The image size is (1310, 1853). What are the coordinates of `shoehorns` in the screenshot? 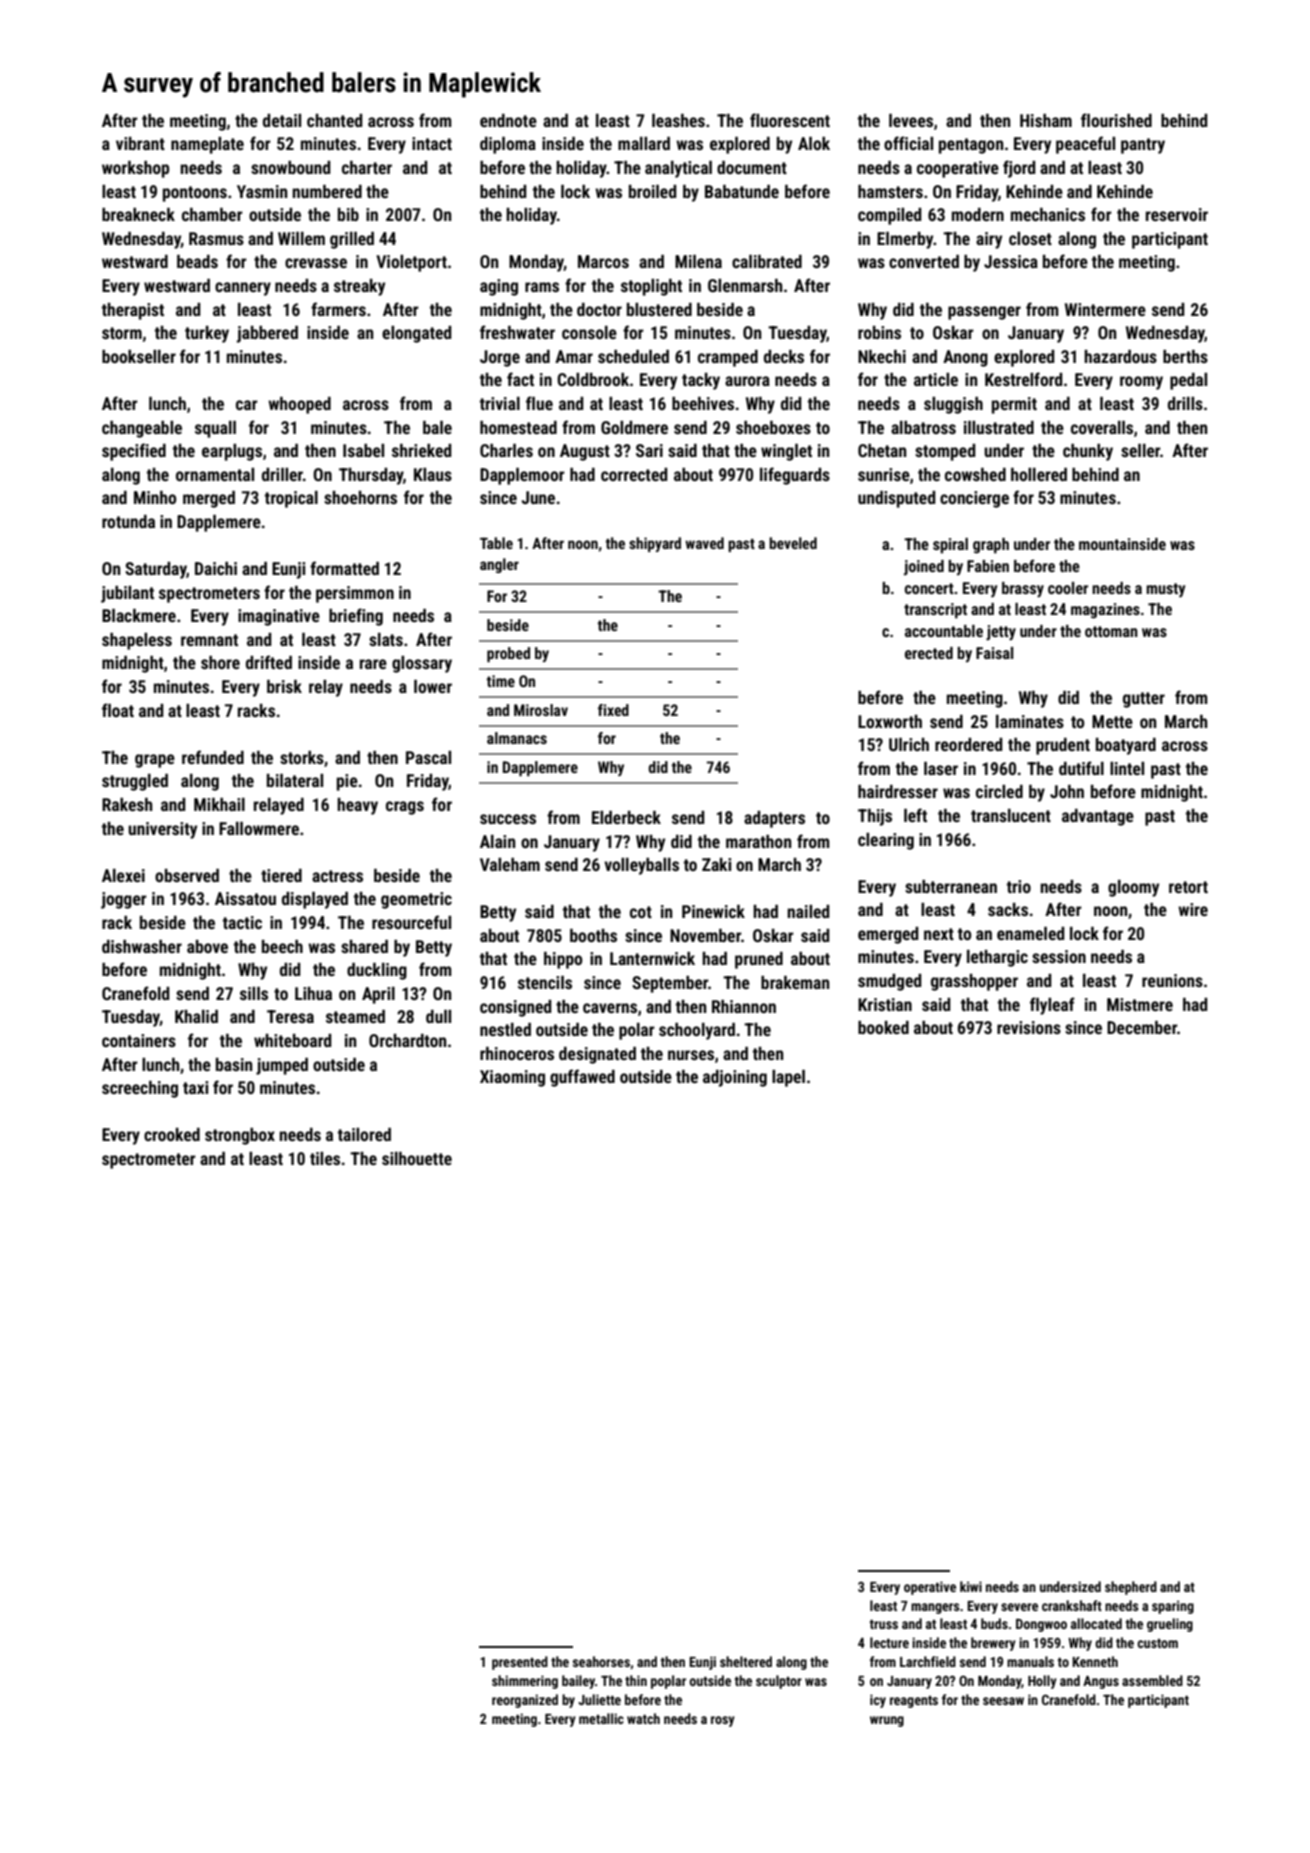 It's located at (360, 497).
